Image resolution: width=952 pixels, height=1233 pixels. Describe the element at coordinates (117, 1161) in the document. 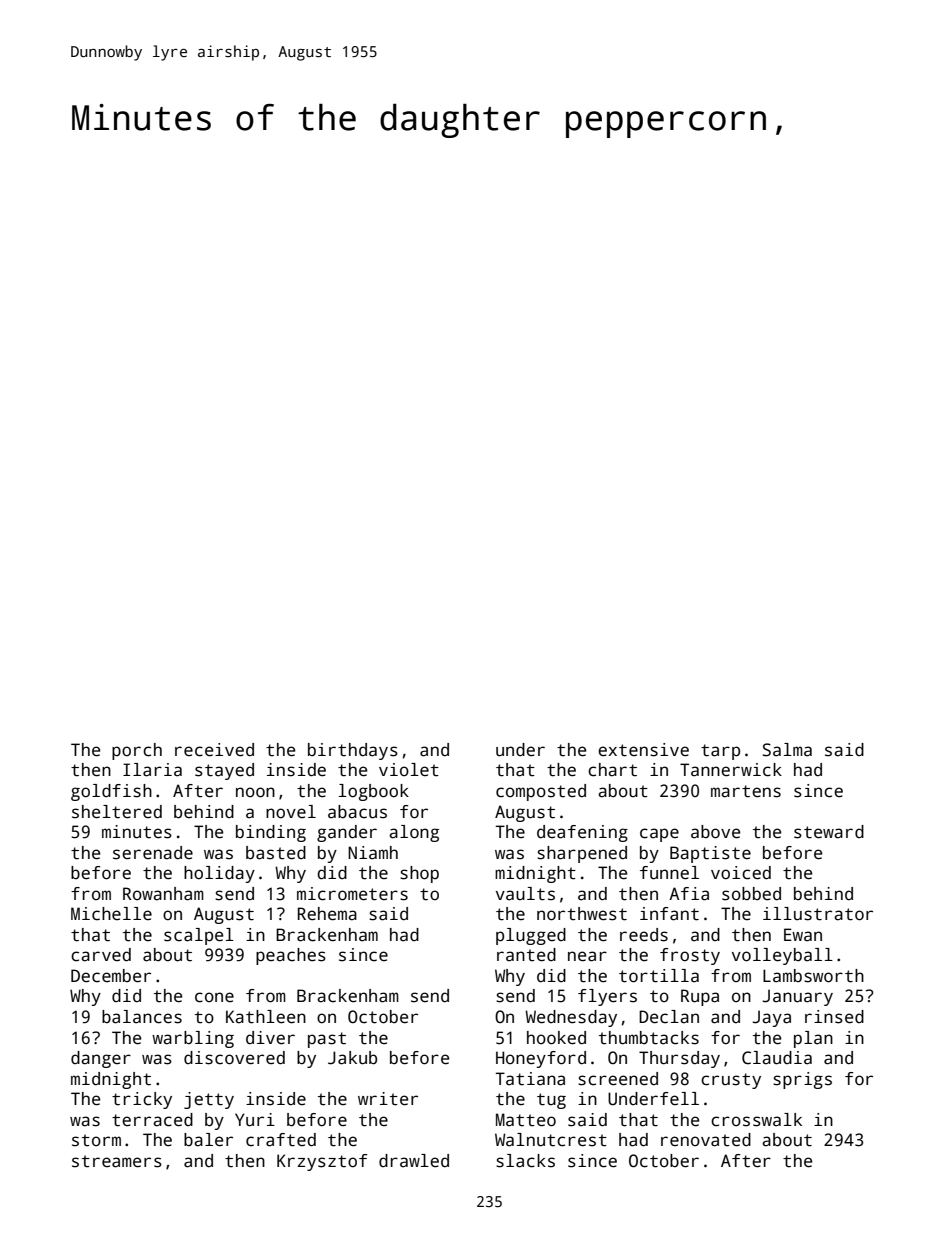

I see `streamers` at that location.
